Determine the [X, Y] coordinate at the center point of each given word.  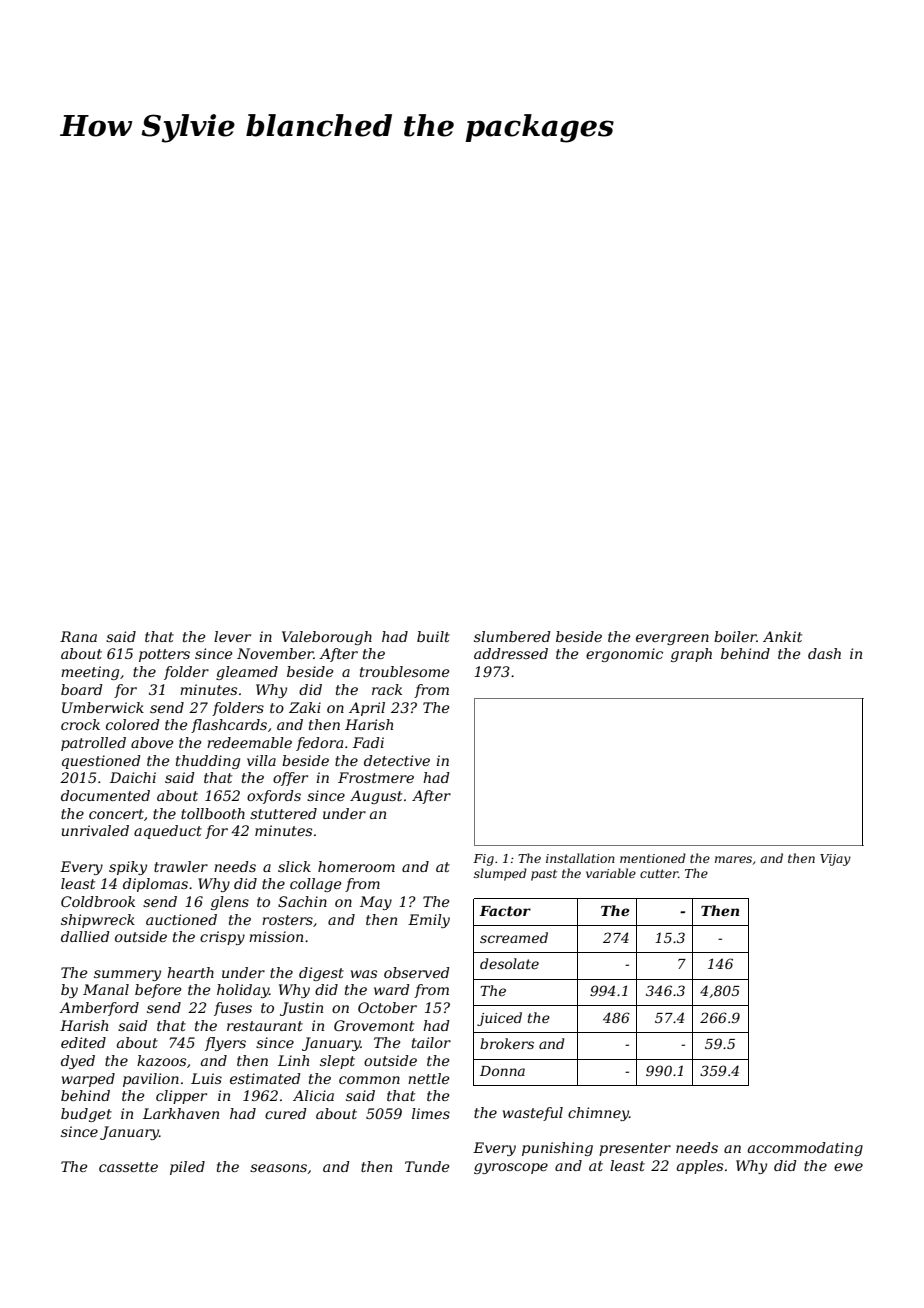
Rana [78, 636]
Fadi [368, 742]
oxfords [274, 797]
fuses [233, 1009]
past [544, 875]
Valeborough [327, 638]
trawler [181, 866]
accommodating [805, 1149]
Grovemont [374, 1025]
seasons [278, 1168]
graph [691, 655]
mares [733, 859]
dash [824, 653]
